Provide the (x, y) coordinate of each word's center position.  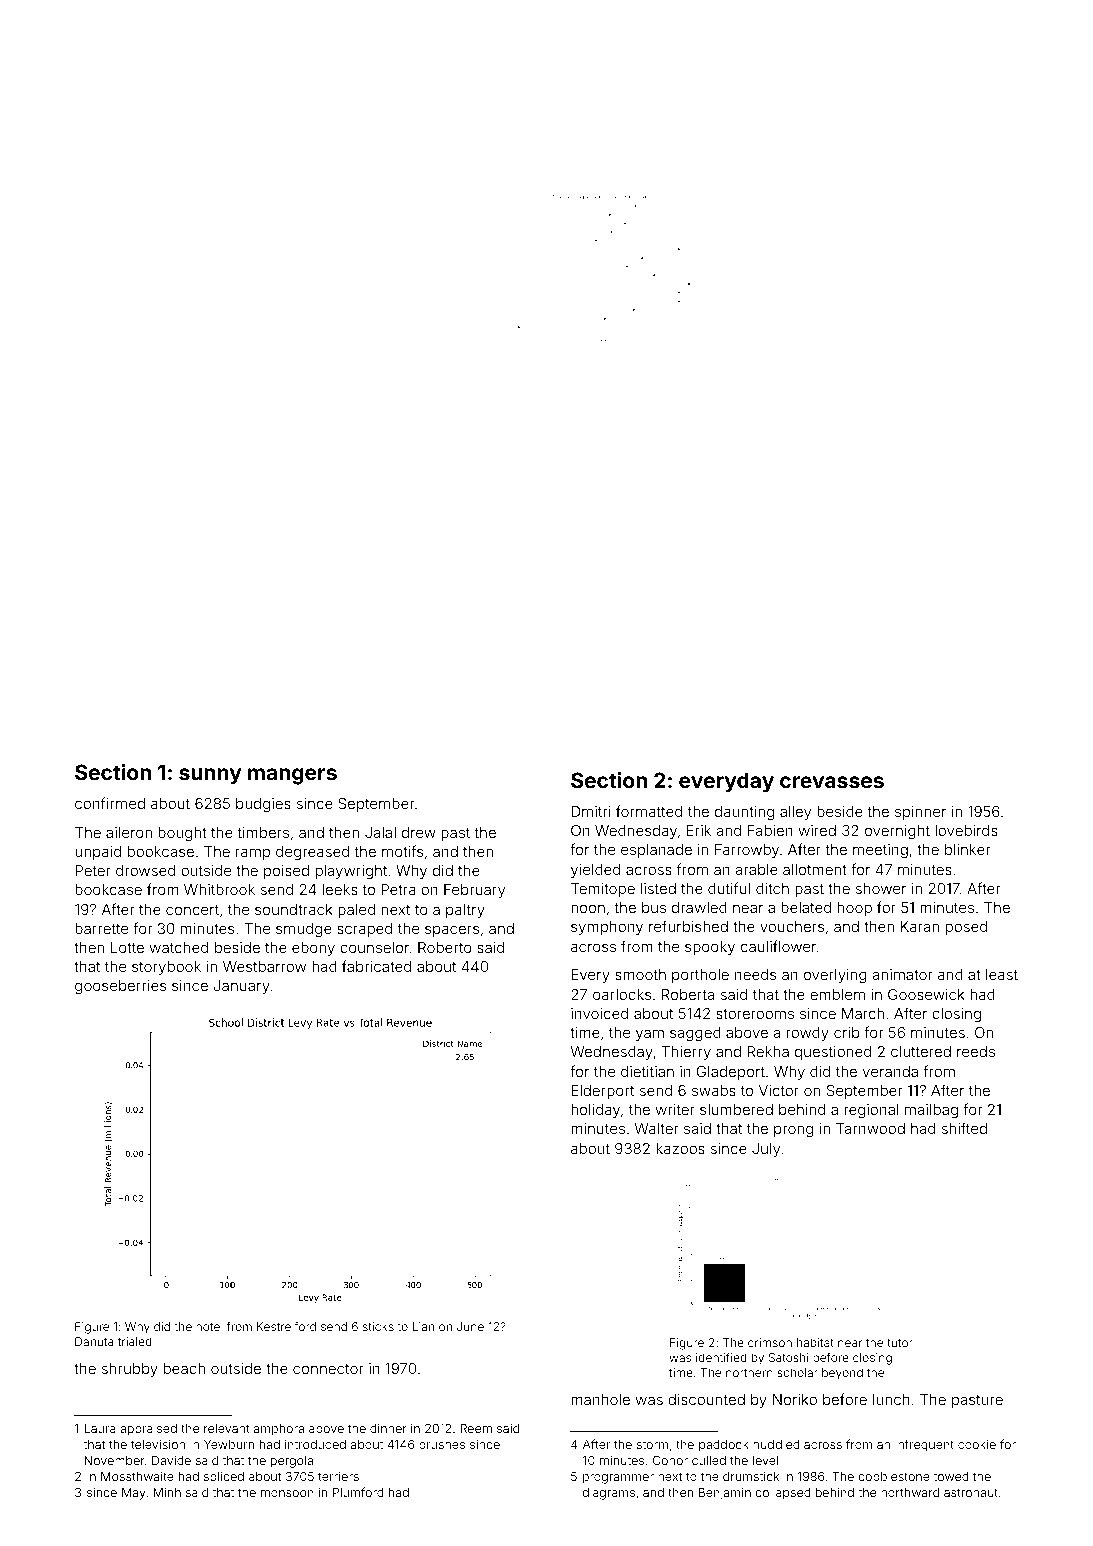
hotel (209, 1326)
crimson (770, 1342)
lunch (891, 1399)
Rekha (768, 1051)
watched (179, 947)
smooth (640, 974)
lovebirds (966, 830)
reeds (976, 1051)
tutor (900, 1343)
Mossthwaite (137, 1476)
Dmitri (591, 811)
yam (650, 1035)
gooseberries (120, 987)
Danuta (94, 1341)
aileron (129, 832)
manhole (600, 1399)
